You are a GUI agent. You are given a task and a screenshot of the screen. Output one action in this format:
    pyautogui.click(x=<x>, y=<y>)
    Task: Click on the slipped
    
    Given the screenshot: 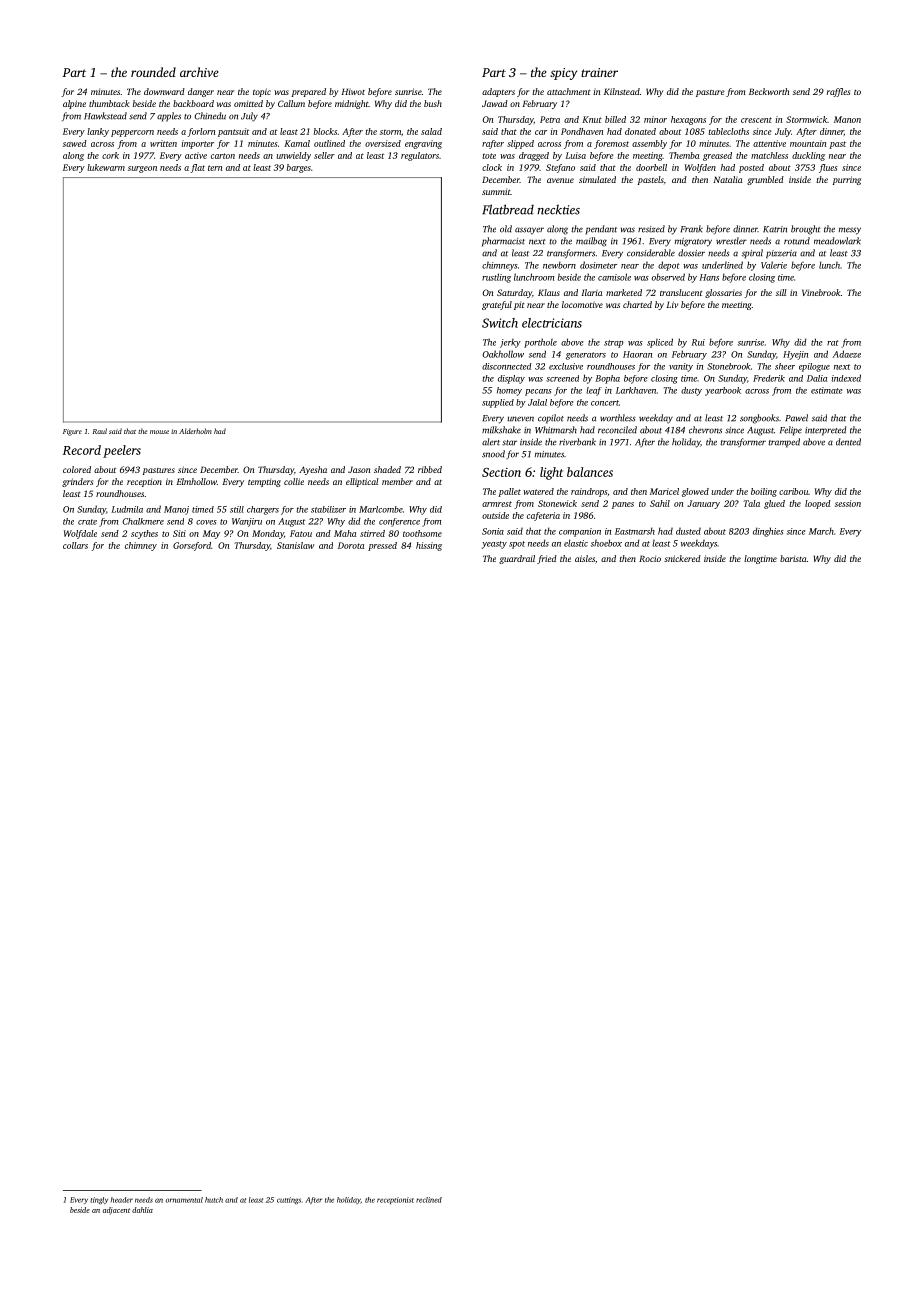 What is the action you would take?
    pyautogui.click(x=520, y=144)
